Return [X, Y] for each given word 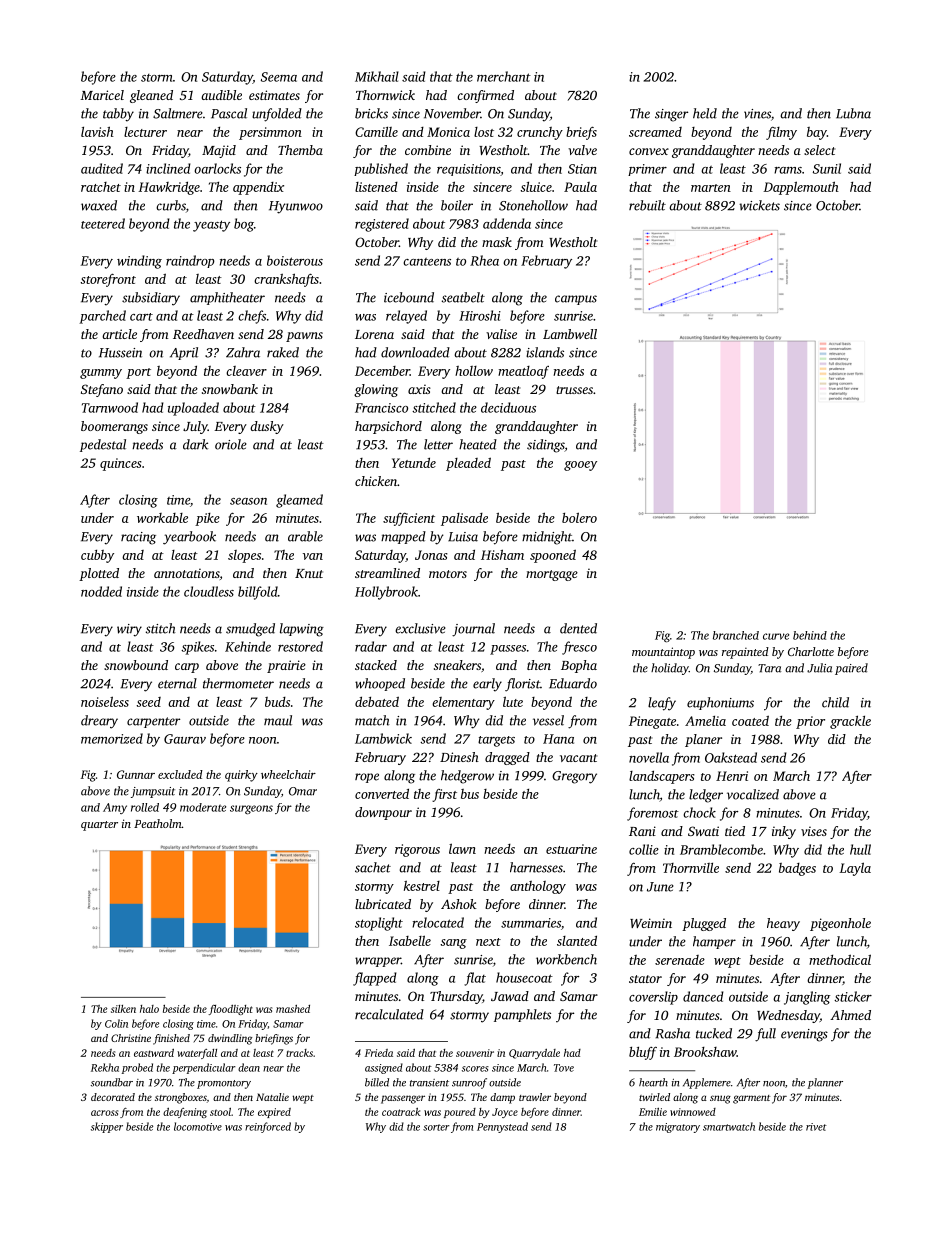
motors [448, 574]
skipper [107, 1127]
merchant [504, 76]
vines [757, 114]
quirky [241, 776]
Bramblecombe [721, 849]
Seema [279, 77]
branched [736, 635]
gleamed [299, 501]
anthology [538, 887]
